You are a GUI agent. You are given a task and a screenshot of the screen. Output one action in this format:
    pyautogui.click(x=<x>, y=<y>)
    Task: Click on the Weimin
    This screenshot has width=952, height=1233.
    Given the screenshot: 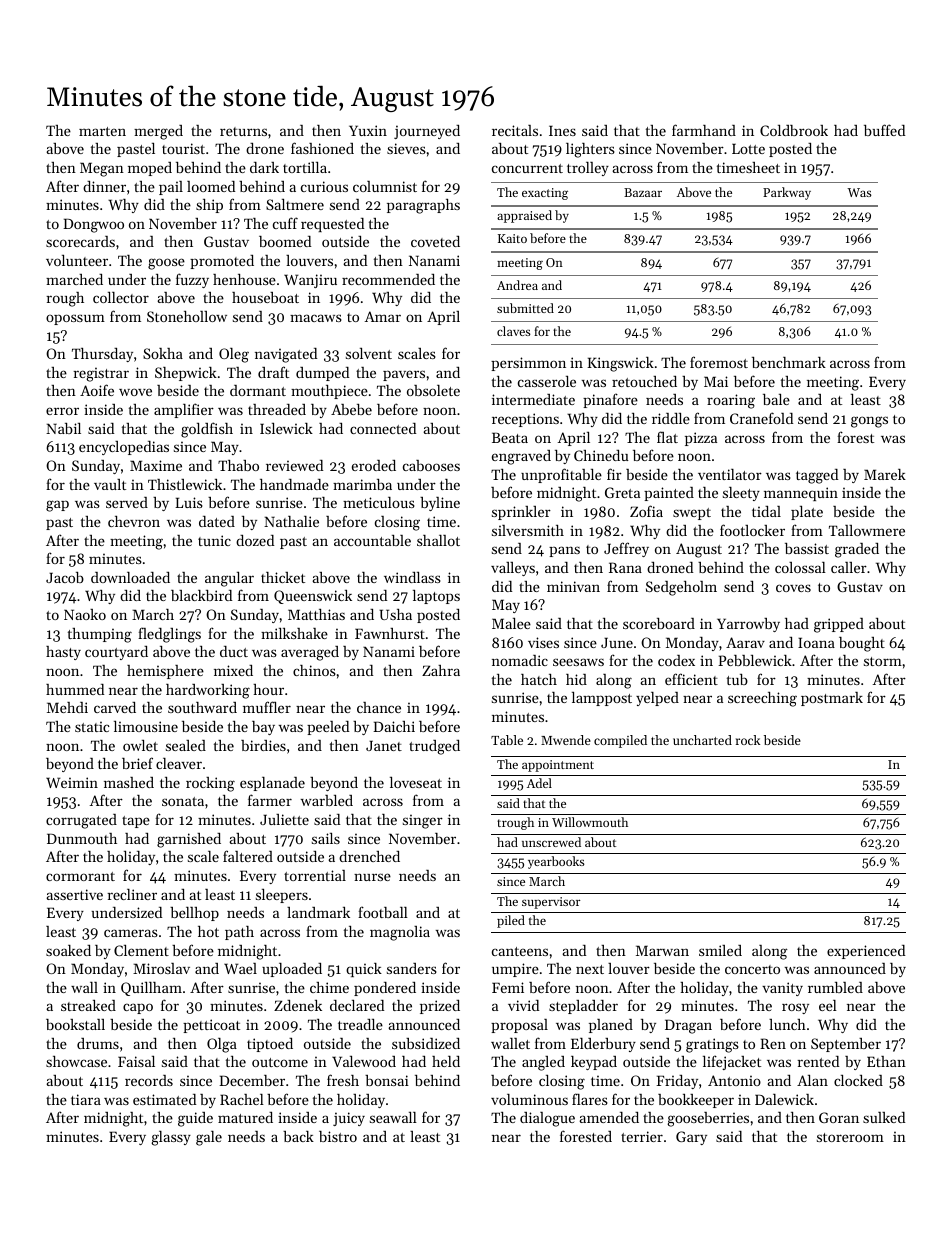 What is the action you would take?
    pyautogui.click(x=72, y=782)
